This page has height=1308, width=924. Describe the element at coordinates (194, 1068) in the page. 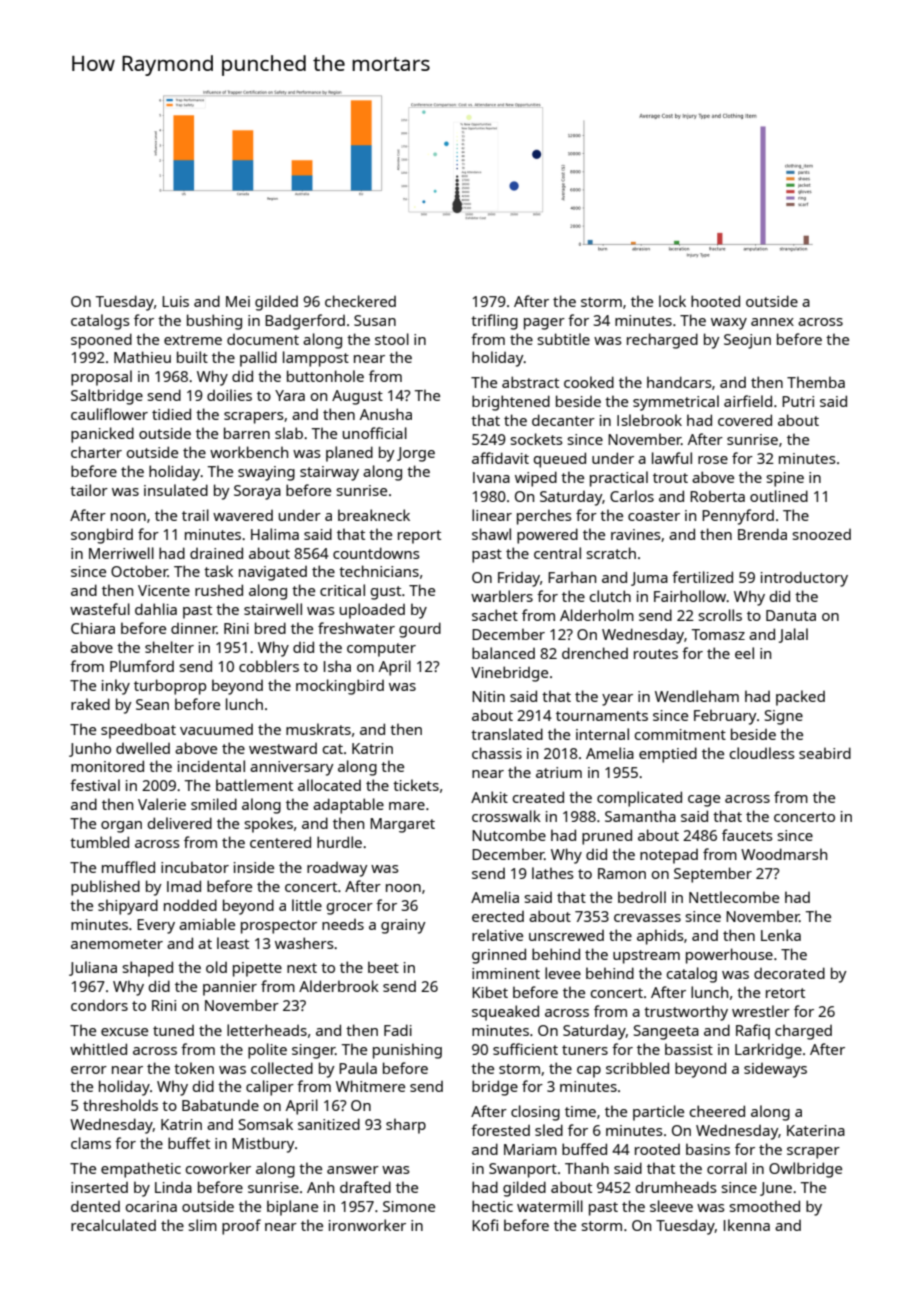

I see `token` at that location.
